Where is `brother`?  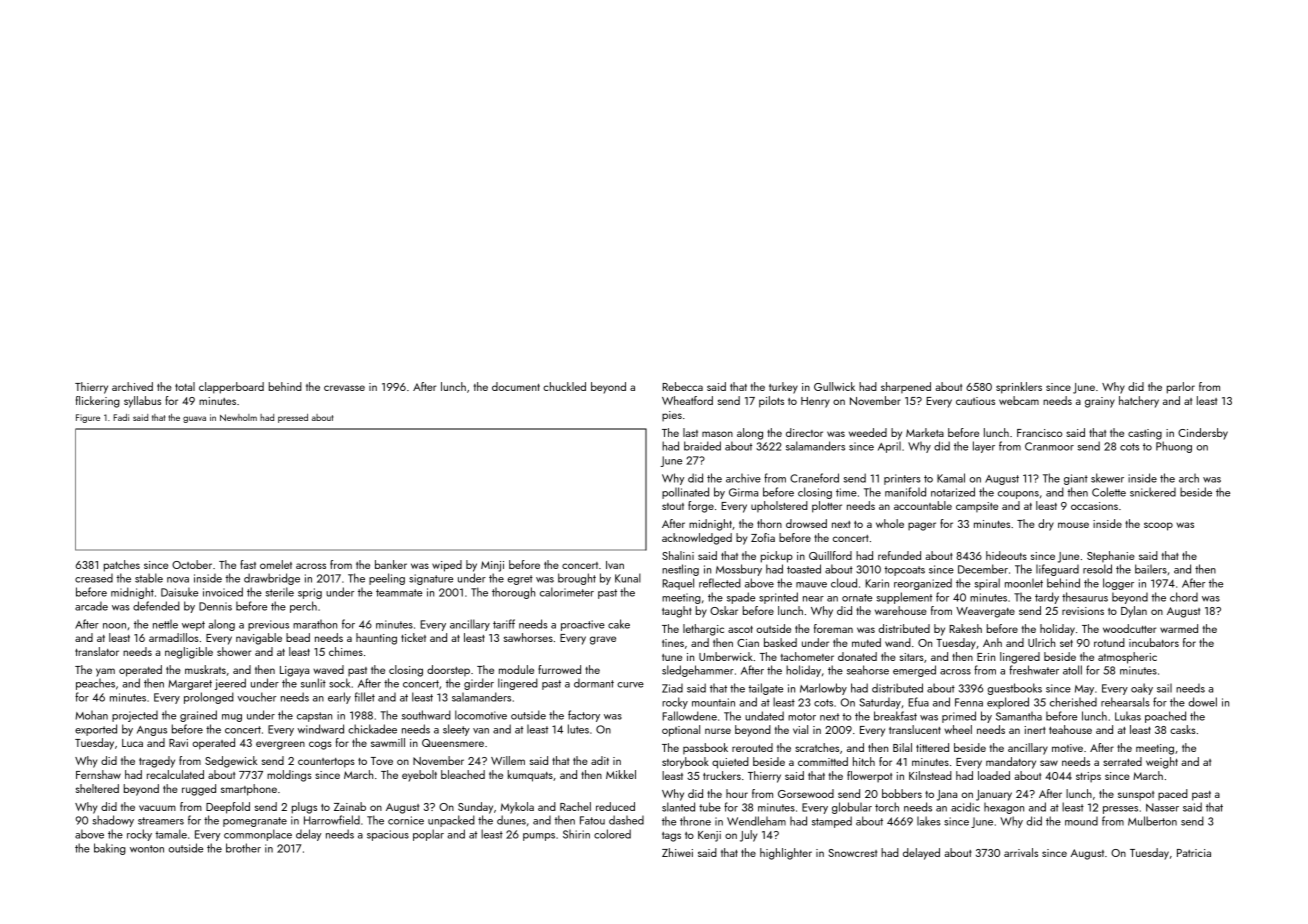
brother is located at coordinates (243, 848).
